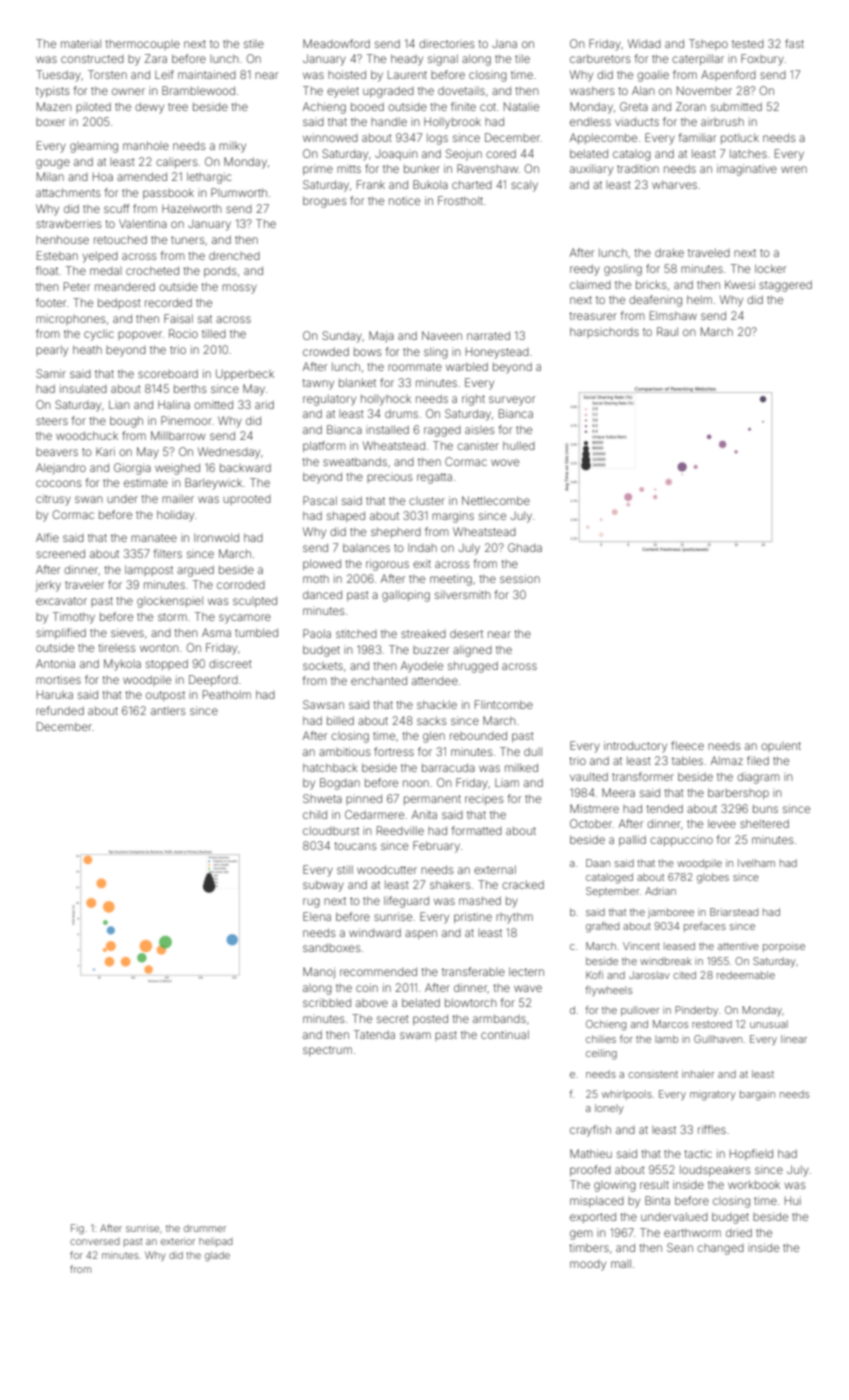  What do you see at coordinates (591, 1153) in the screenshot?
I see `Mathieu` at bounding box center [591, 1153].
